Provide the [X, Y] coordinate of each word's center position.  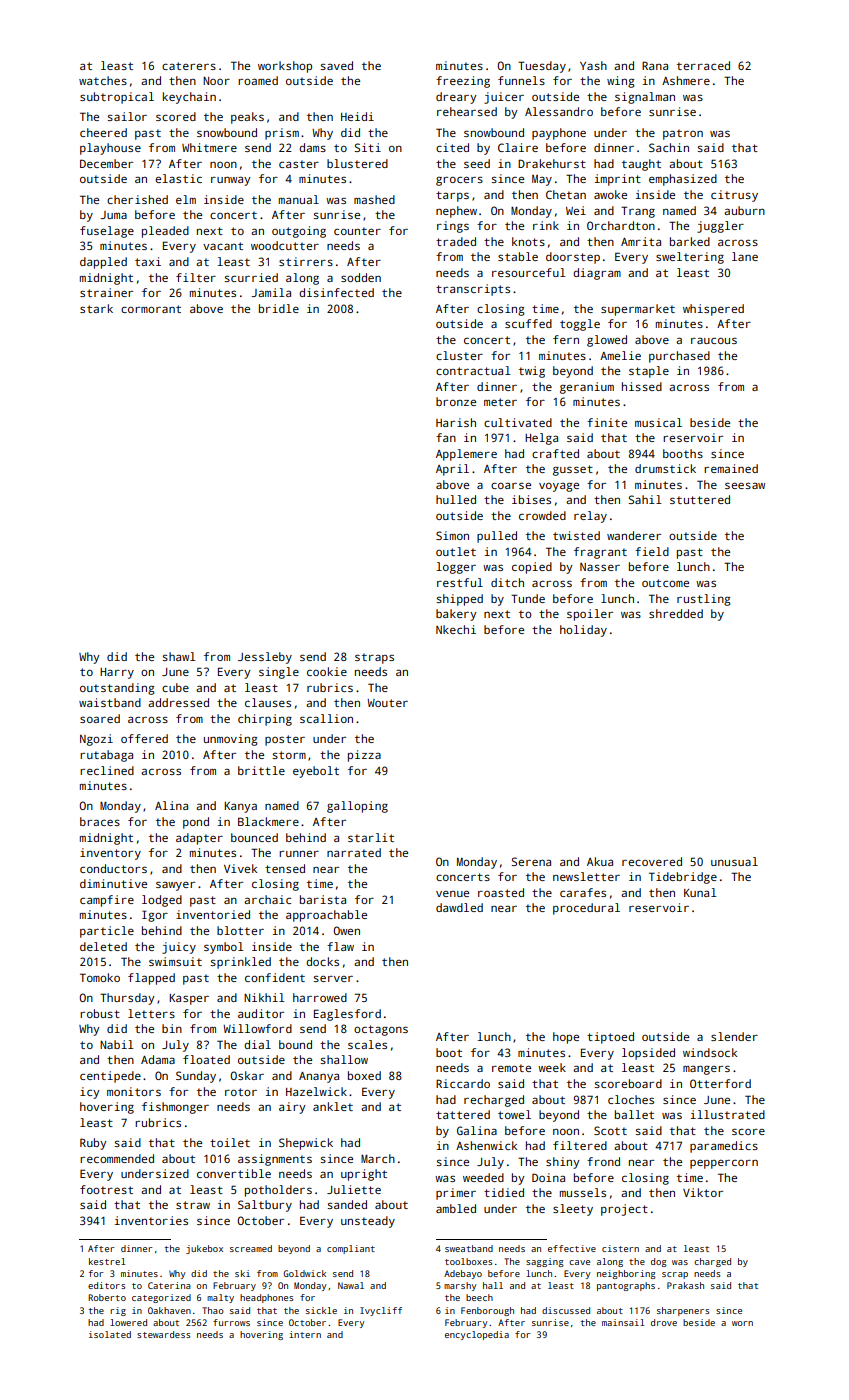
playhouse [110, 149]
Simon [452, 535]
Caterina [169, 1285]
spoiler [590, 615]
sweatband [469, 1248]
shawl [179, 656]
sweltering [690, 258]
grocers [459, 181]
